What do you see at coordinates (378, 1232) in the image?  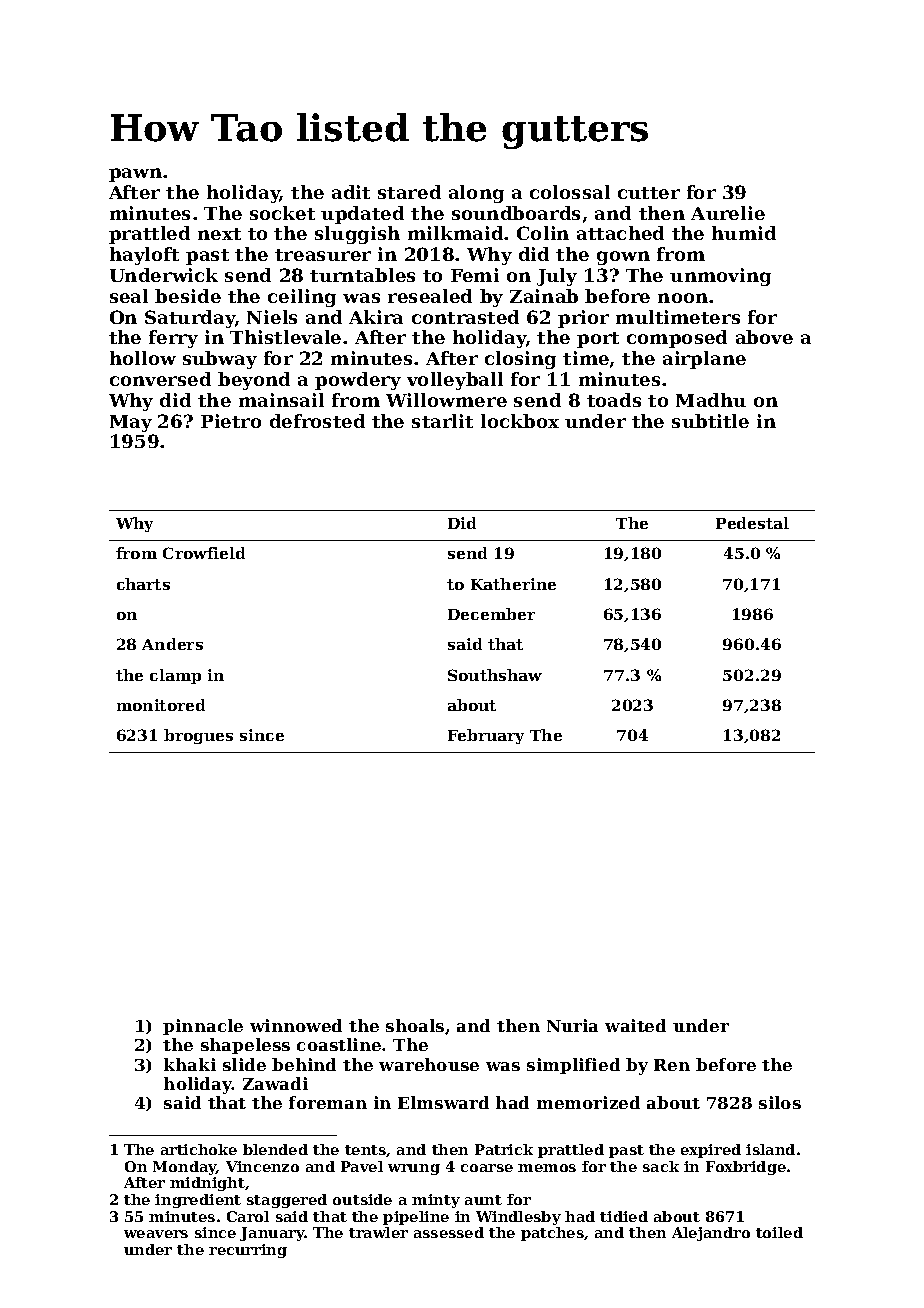 I see `trawler` at bounding box center [378, 1232].
